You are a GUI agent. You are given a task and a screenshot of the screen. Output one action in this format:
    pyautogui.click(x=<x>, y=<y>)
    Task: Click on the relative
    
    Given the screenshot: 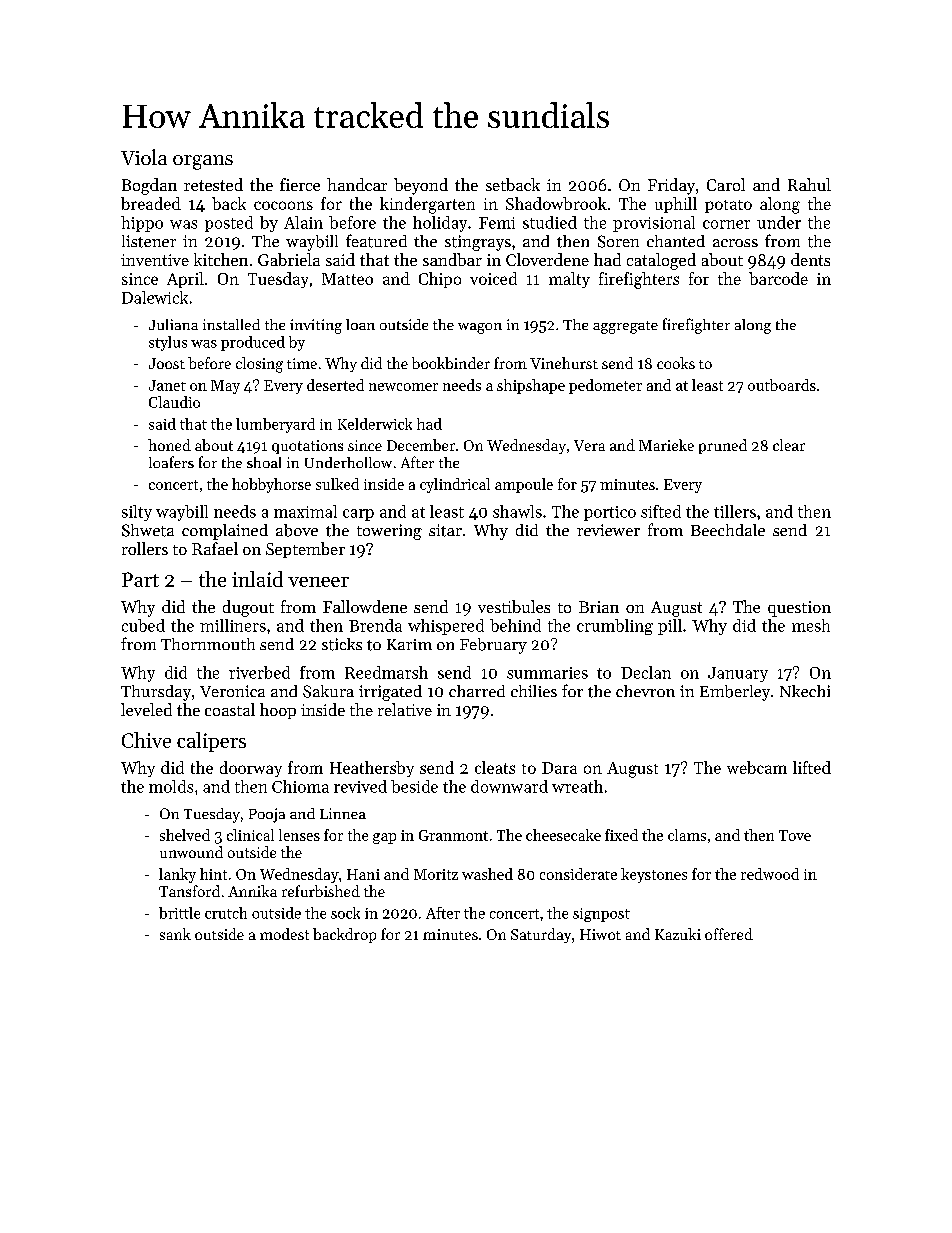 What is the action you would take?
    pyautogui.click(x=405, y=709)
